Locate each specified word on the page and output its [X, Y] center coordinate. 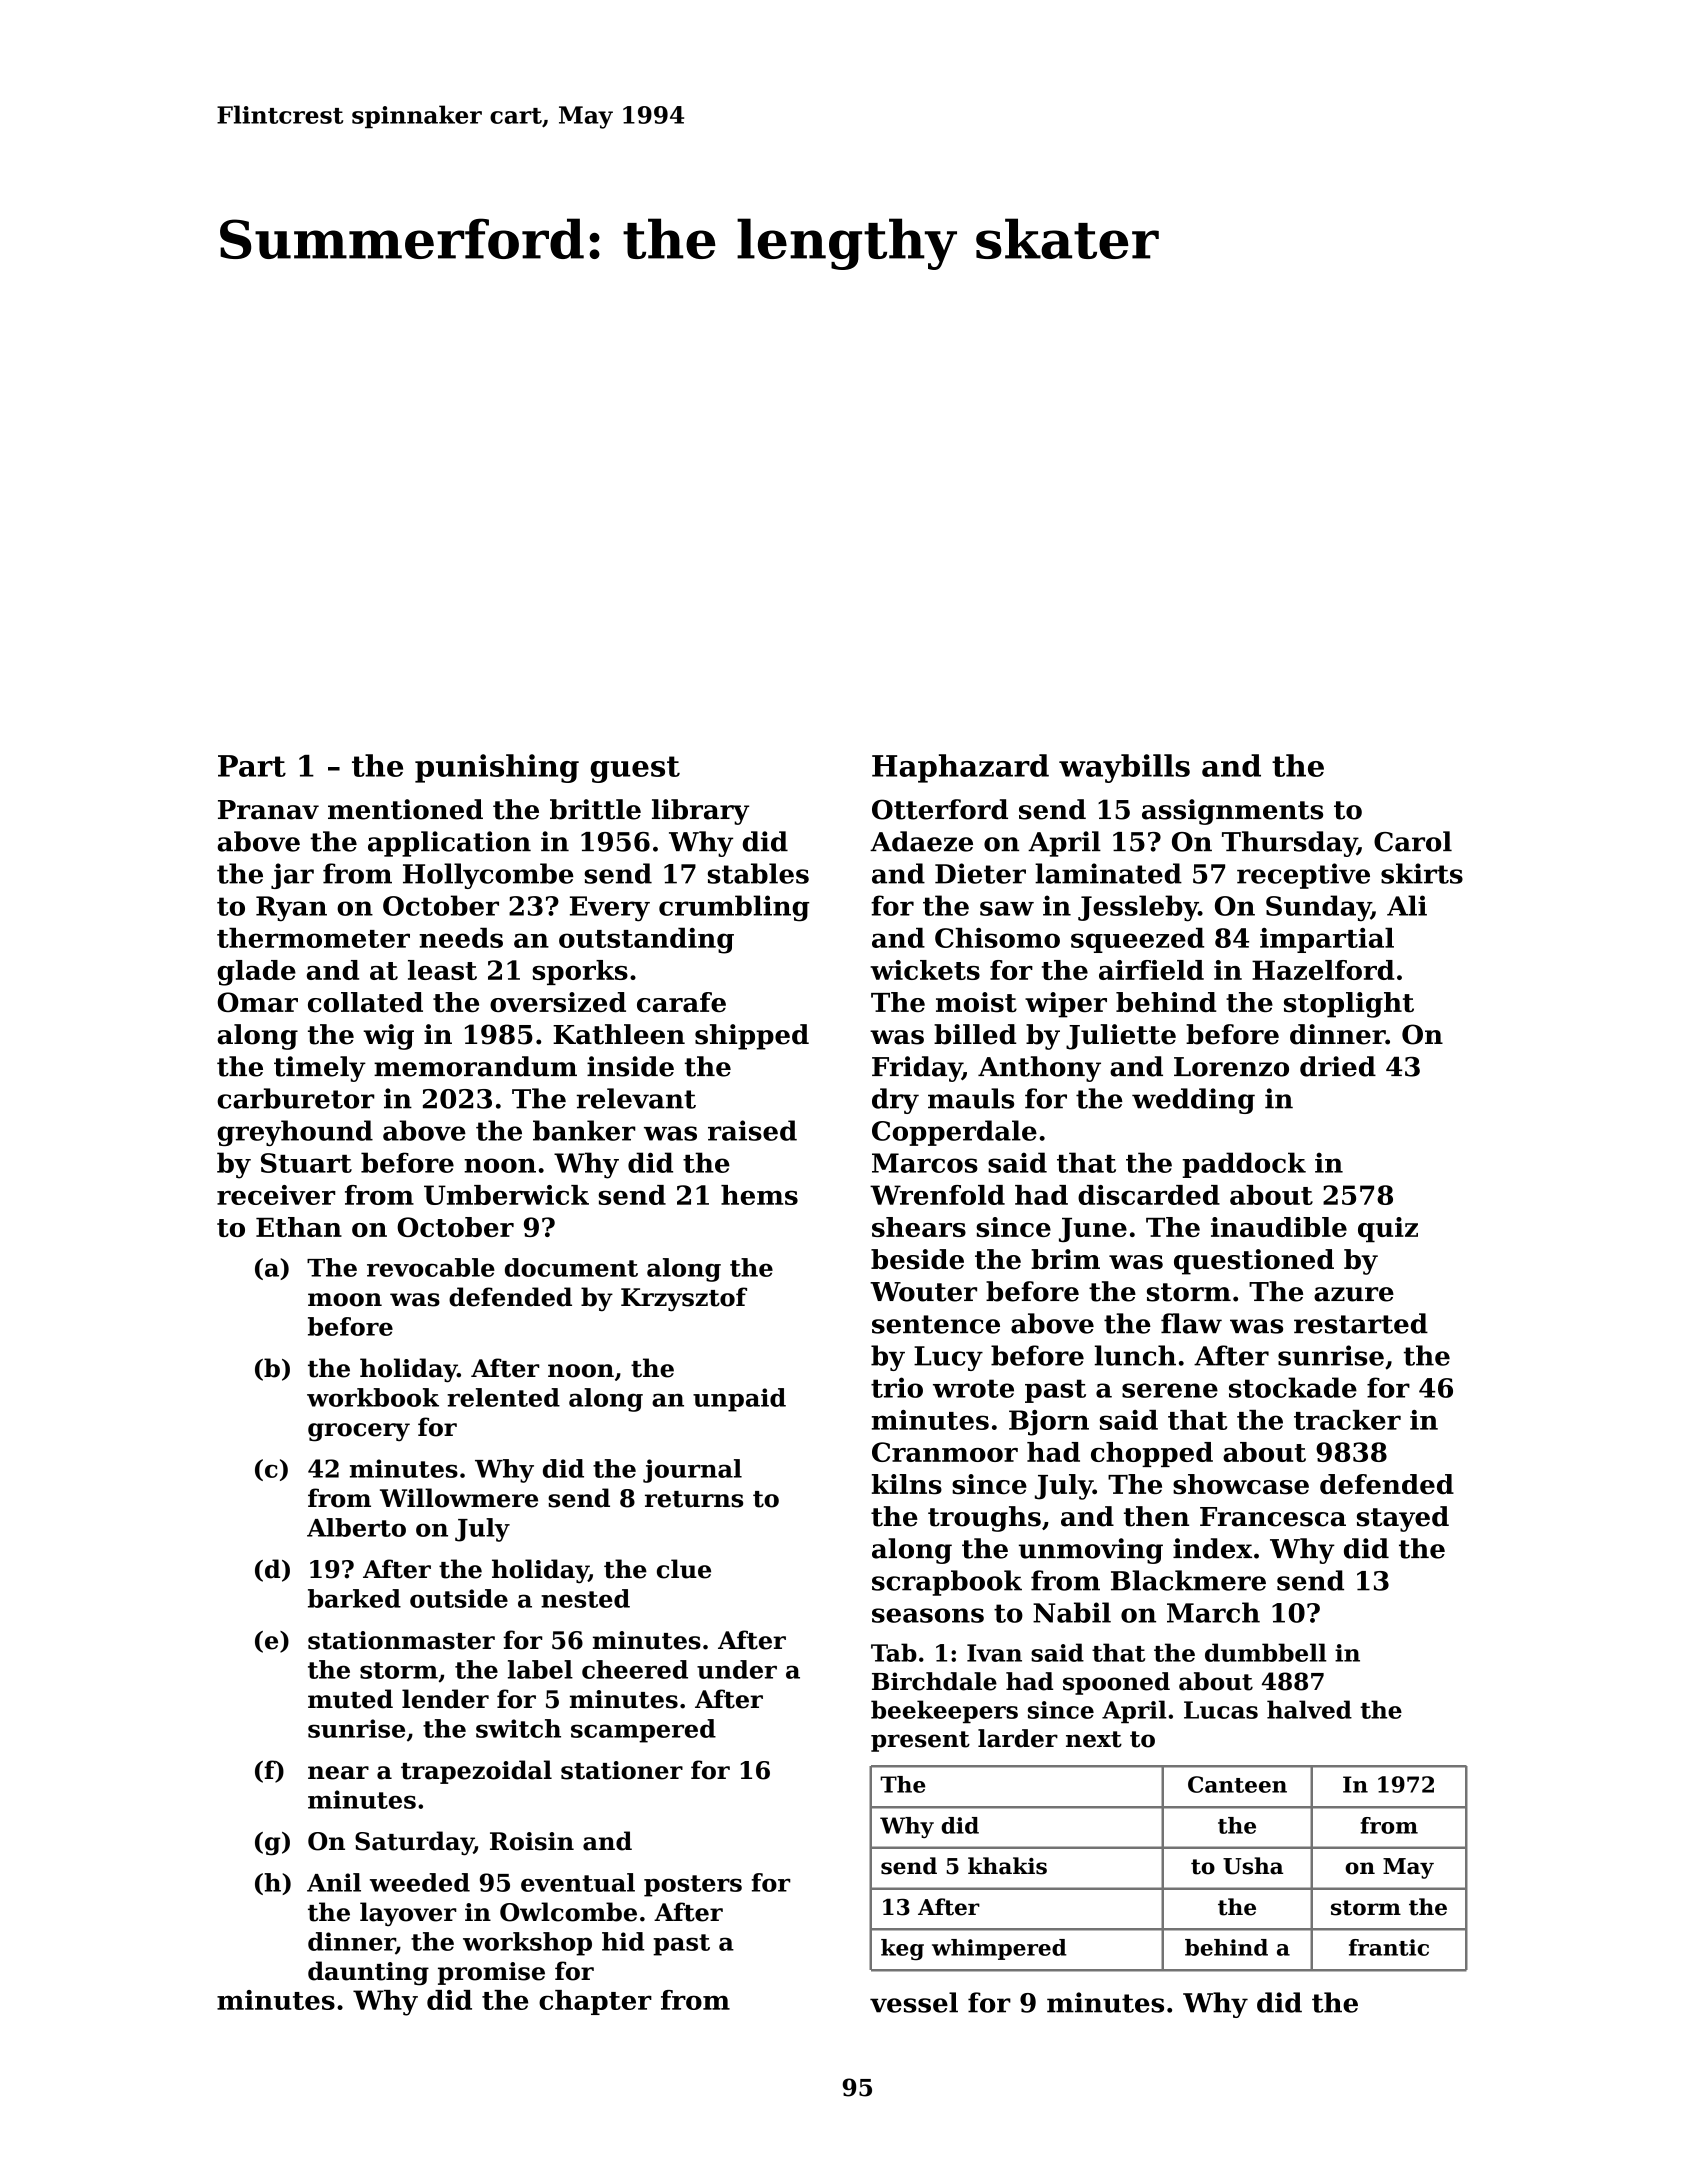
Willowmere [459, 1498]
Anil [334, 1882]
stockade [1293, 1387]
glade [256, 973]
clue [684, 1569]
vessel [914, 2002]
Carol [1413, 841]
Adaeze [921, 841]
